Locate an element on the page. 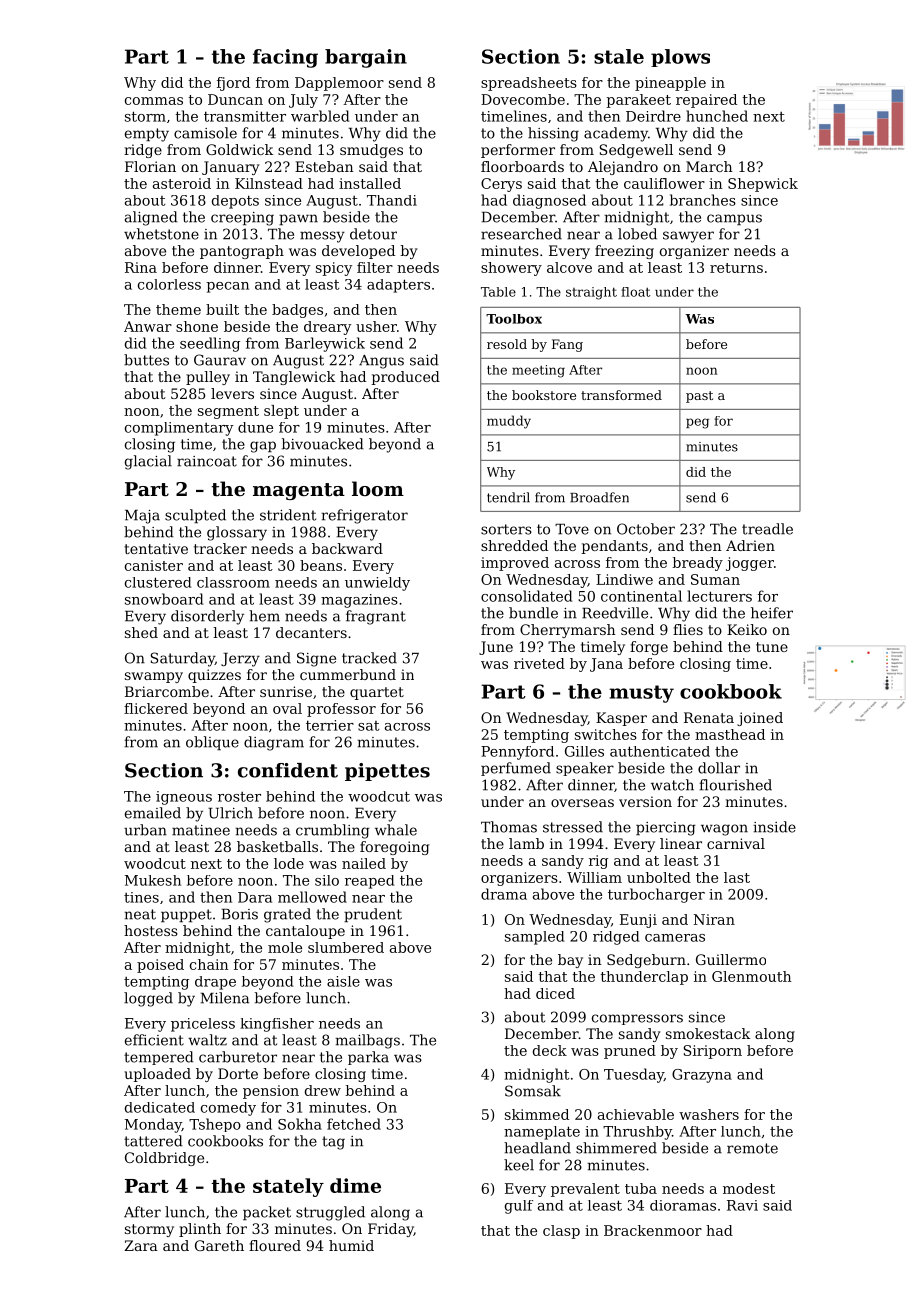 The image size is (924, 1308). sculpted is located at coordinates (195, 516).
